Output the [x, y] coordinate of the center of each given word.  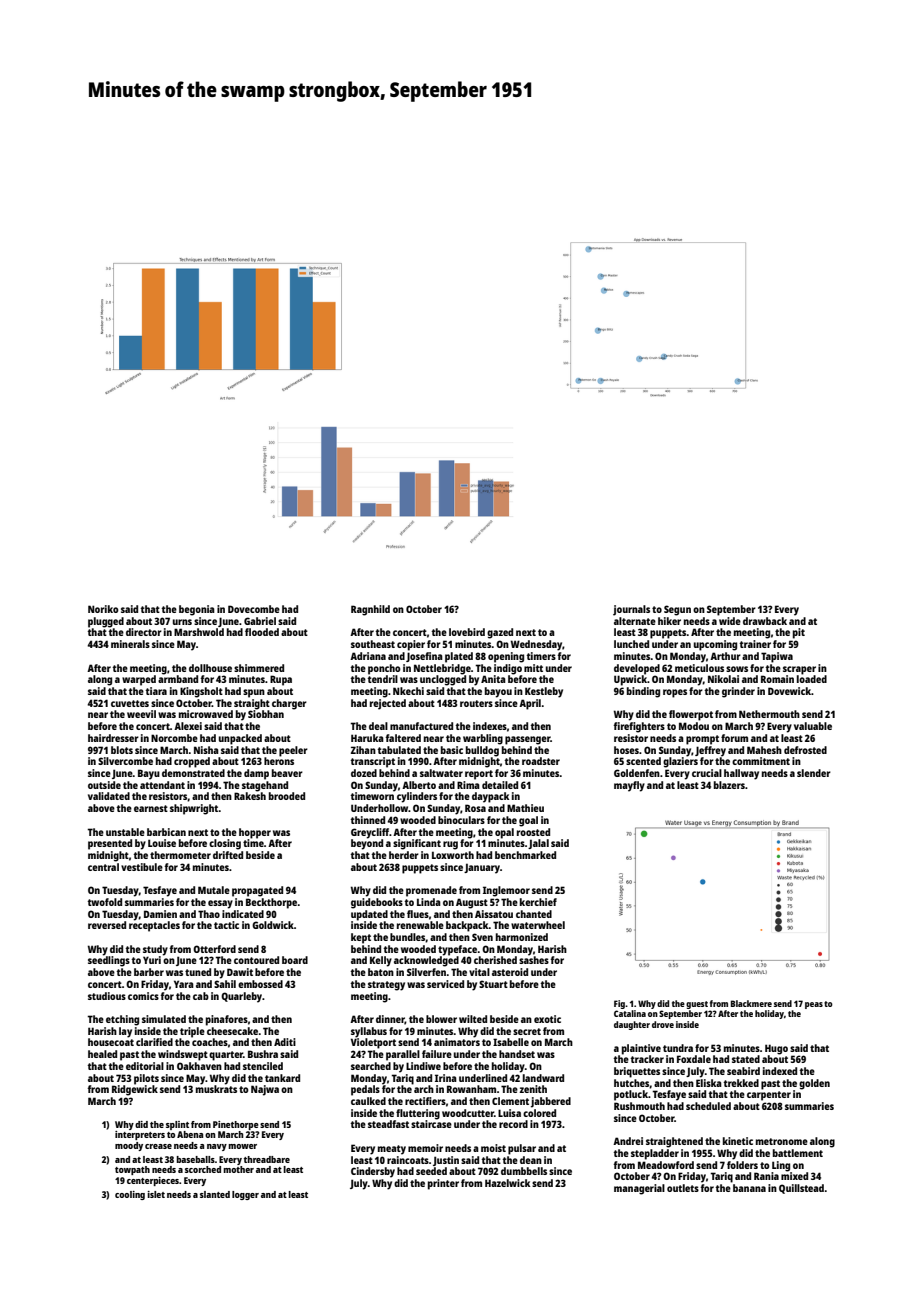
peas [814, 1005]
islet [156, 1194]
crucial [707, 773]
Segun [677, 610]
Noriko [103, 609]
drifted [228, 855]
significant [417, 844]
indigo [508, 669]
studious [107, 996]
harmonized [522, 937]
